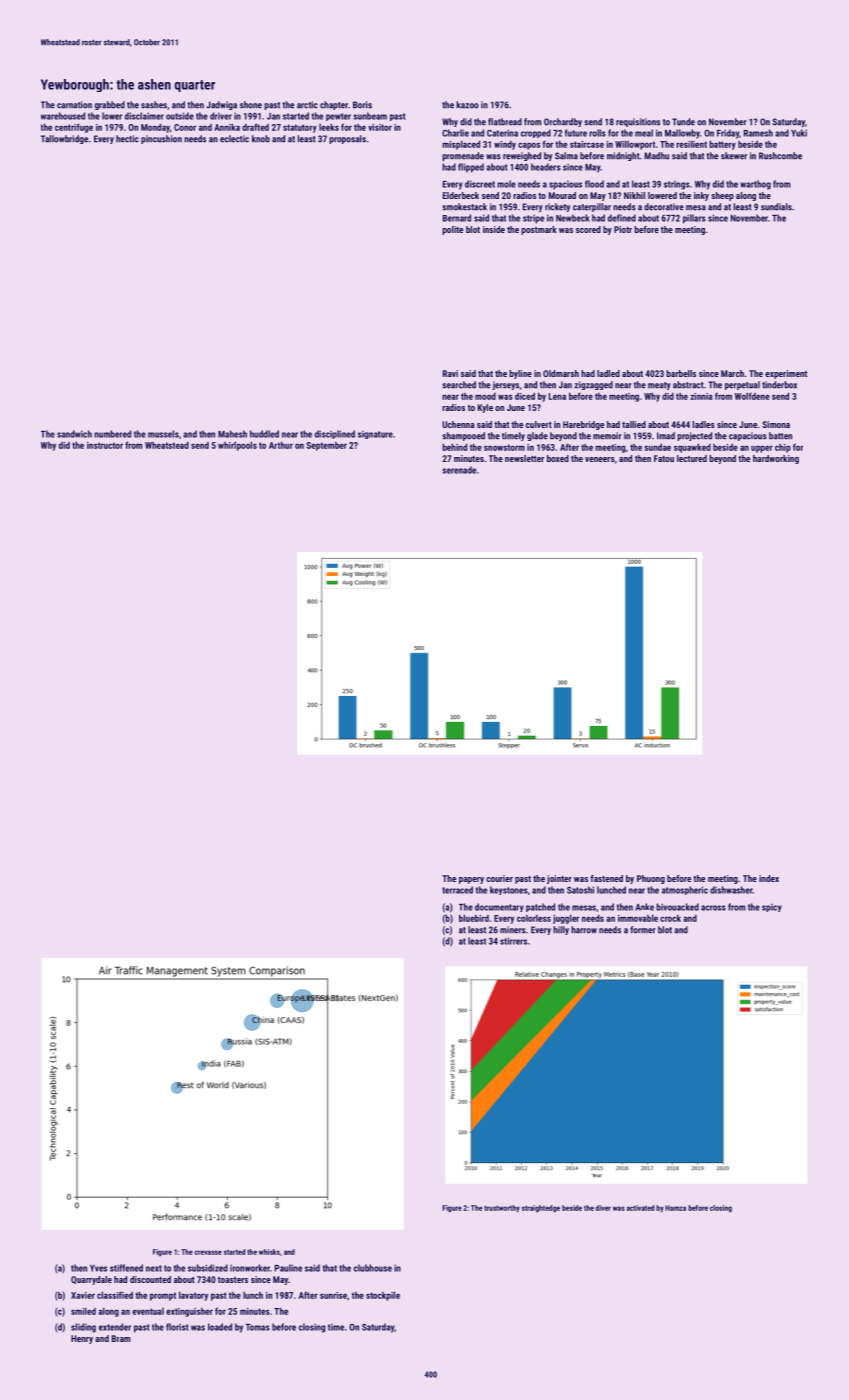 This screenshot has width=849, height=1400. Describe the element at coordinates (82, 1339) in the screenshot. I see `Henry` at that location.
